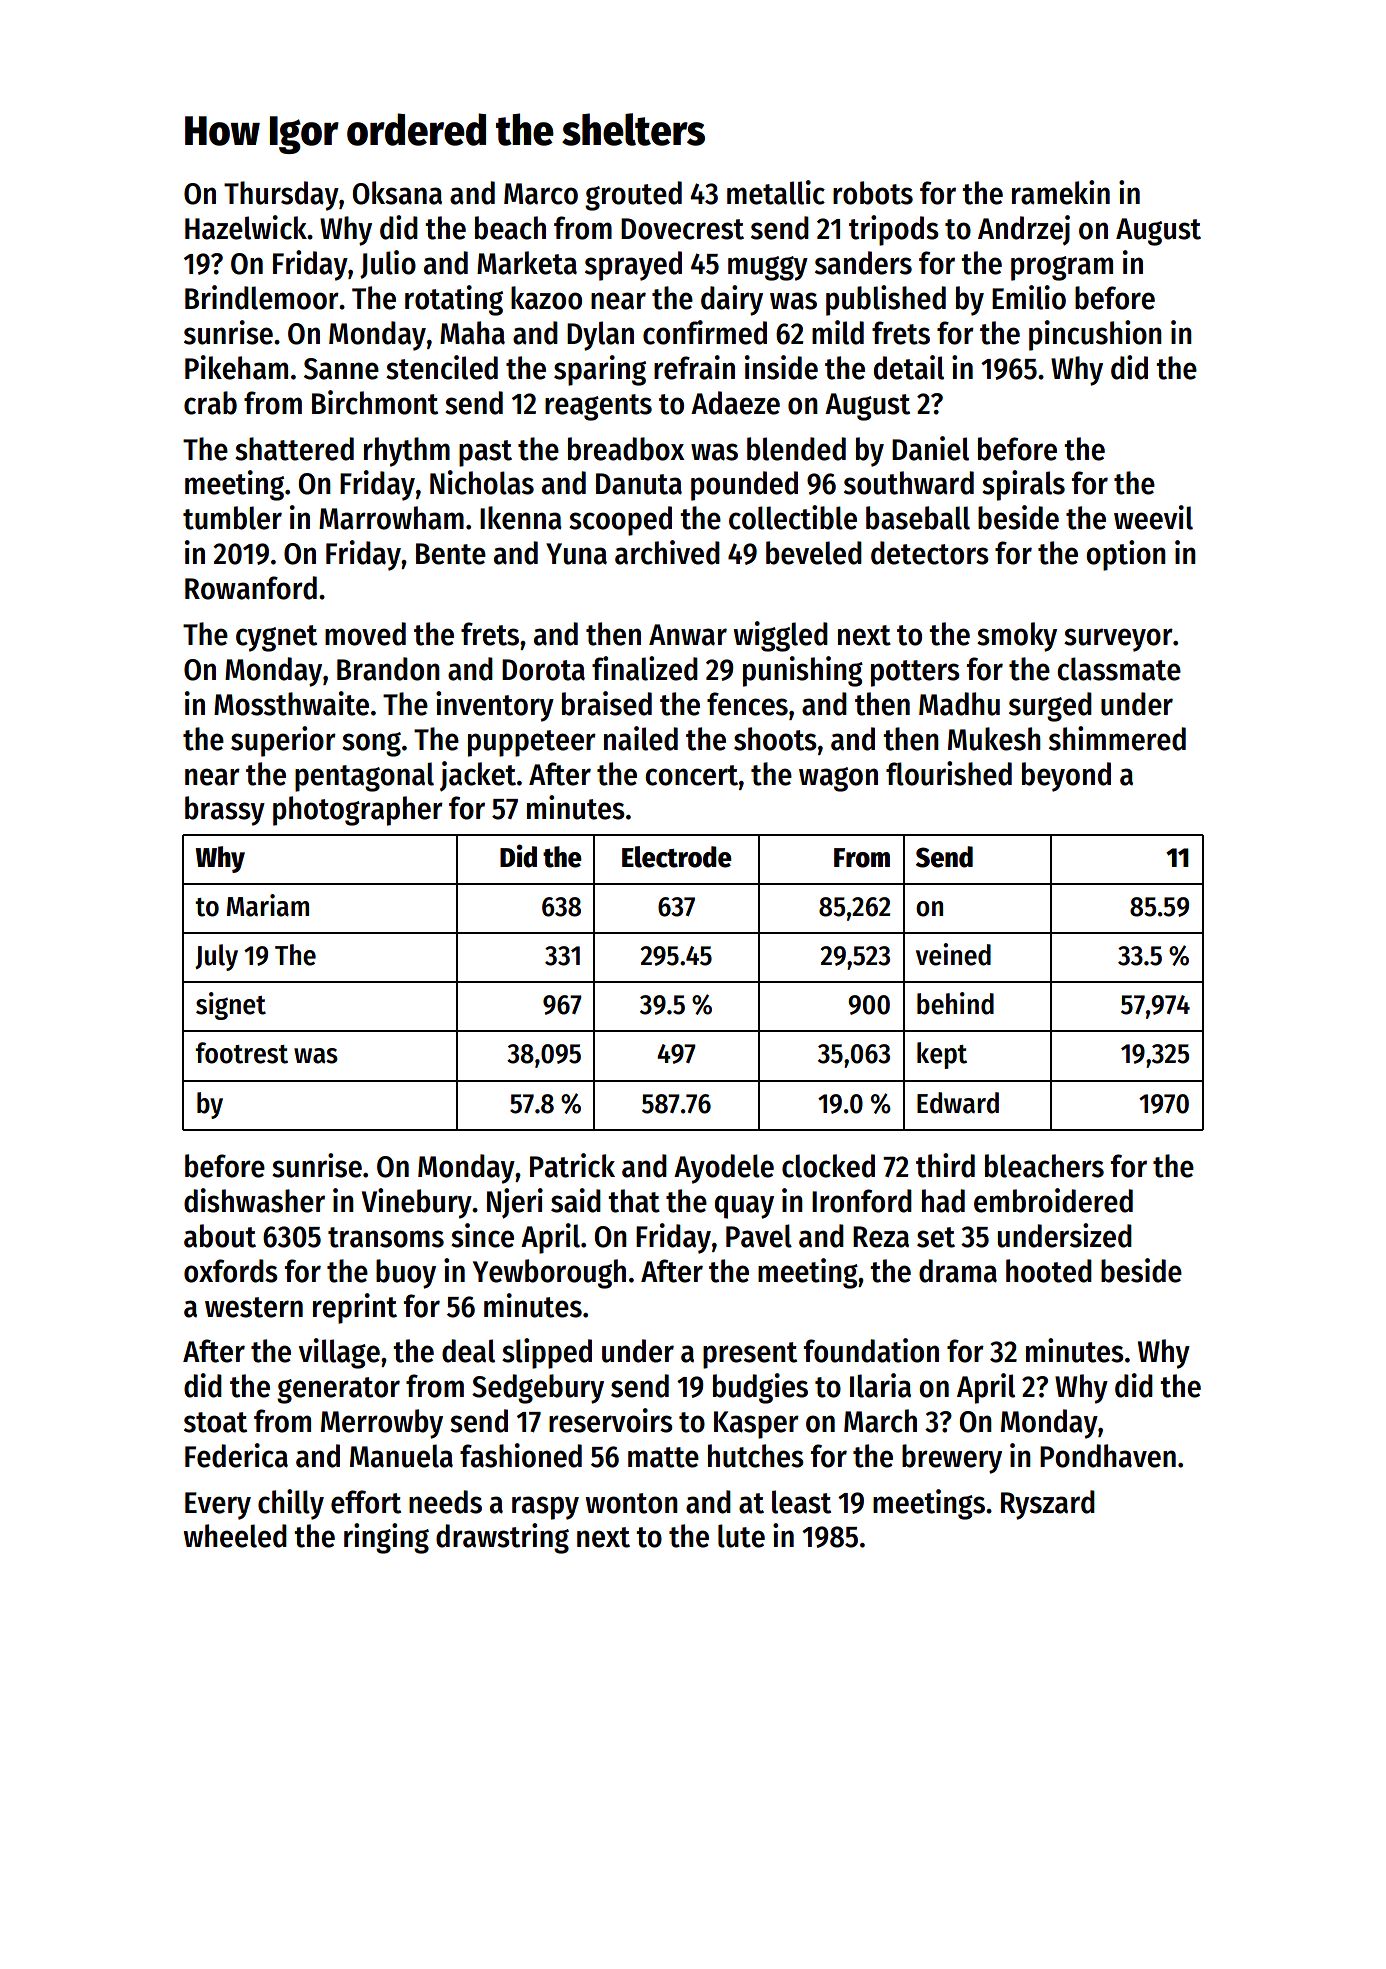 The height and width of the image is (1969, 1386). Describe the element at coordinates (1117, 738) in the image. I see `shimmered` at that location.
